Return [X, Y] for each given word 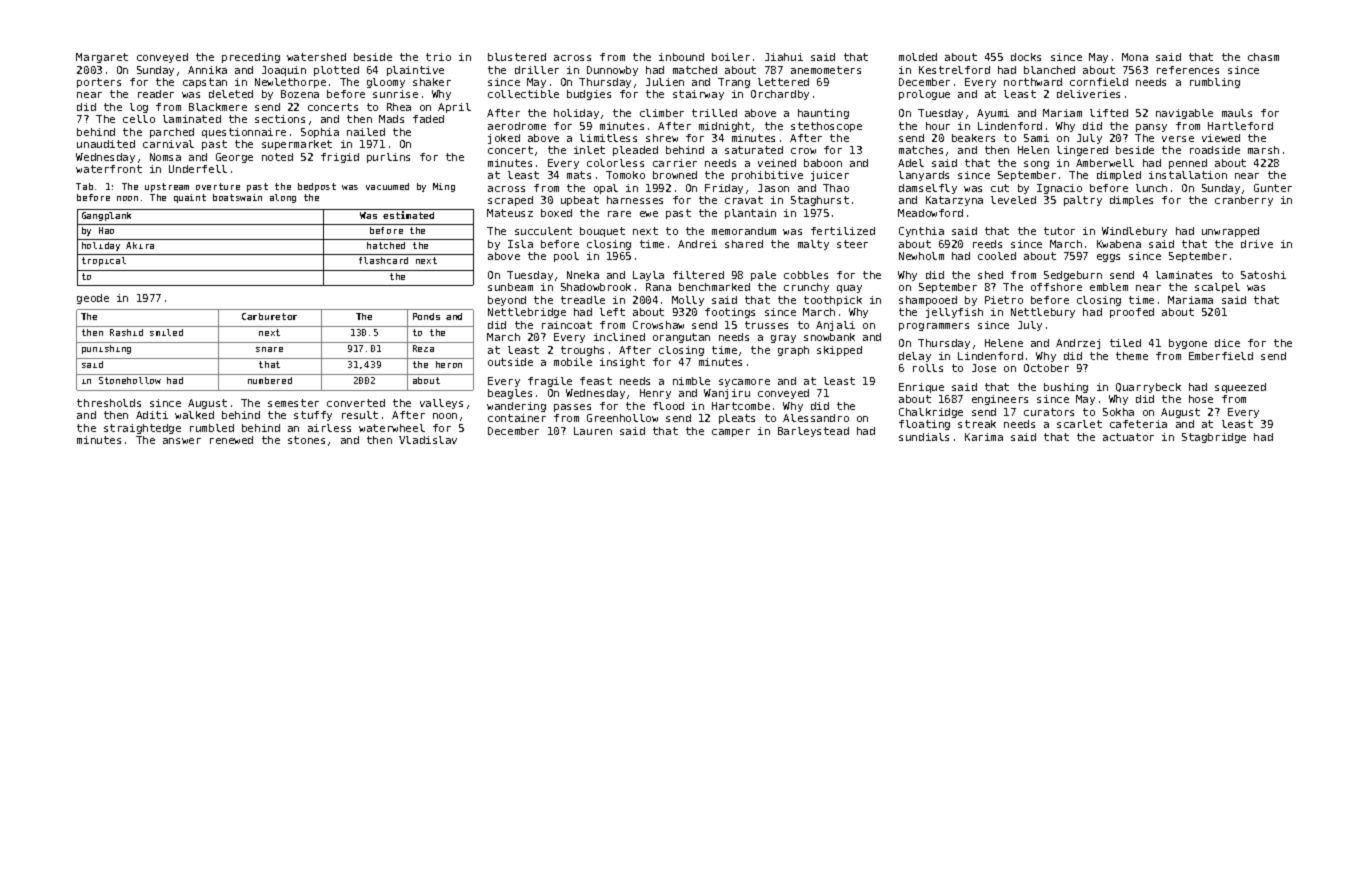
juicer [830, 176]
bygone [1188, 344]
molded [918, 57]
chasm [1263, 57]
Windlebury [1134, 232]
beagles [510, 394]
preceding [251, 58]
